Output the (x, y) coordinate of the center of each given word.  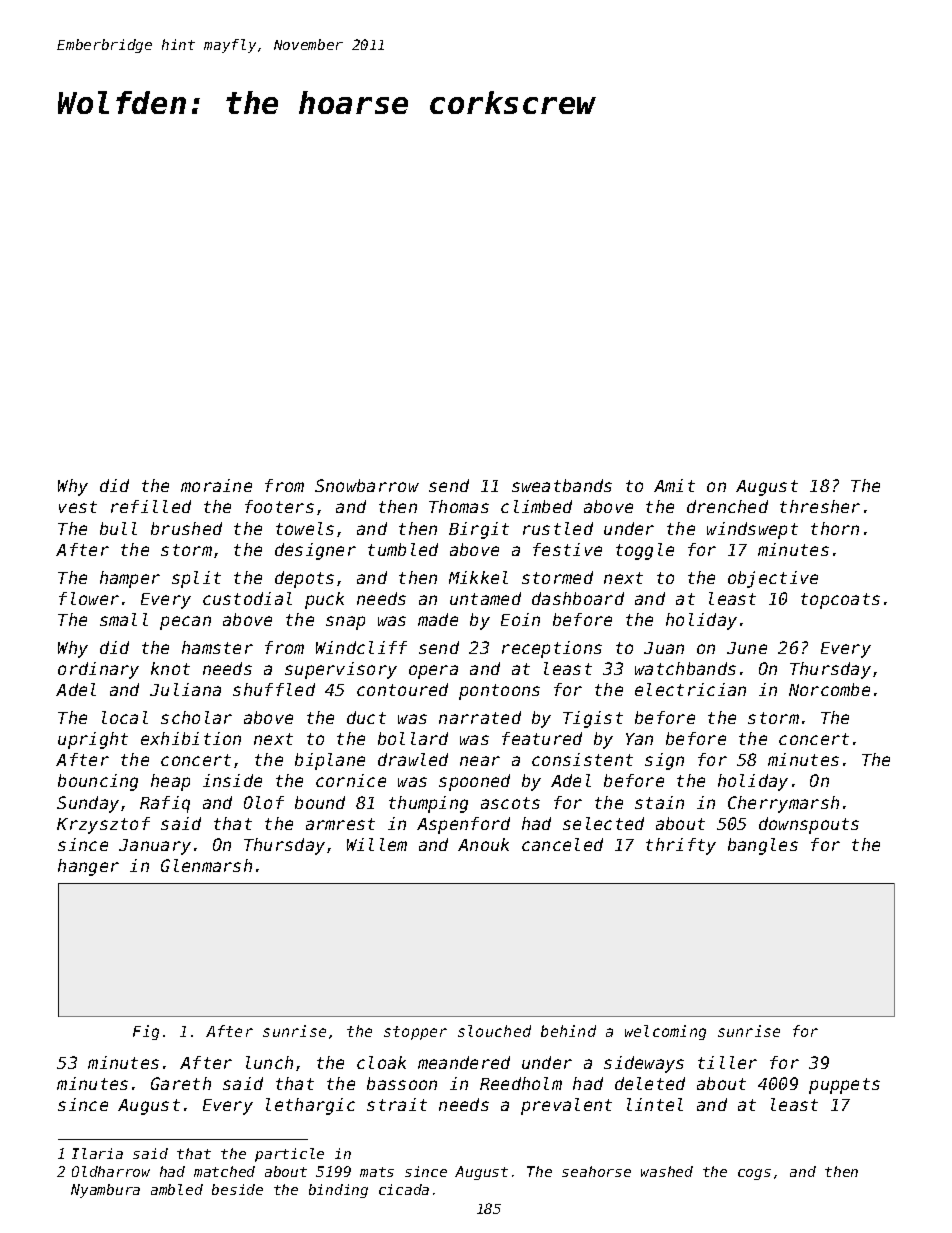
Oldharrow (111, 1171)
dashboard (578, 598)
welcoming (665, 1032)
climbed (536, 506)
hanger (88, 867)
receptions (552, 649)
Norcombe (829, 689)
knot (170, 668)
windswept (752, 530)
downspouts (809, 825)
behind (568, 1031)
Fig (146, 1032)
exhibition (191, 738)
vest (78, 507)
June (747, 648)
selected (603, 823)
